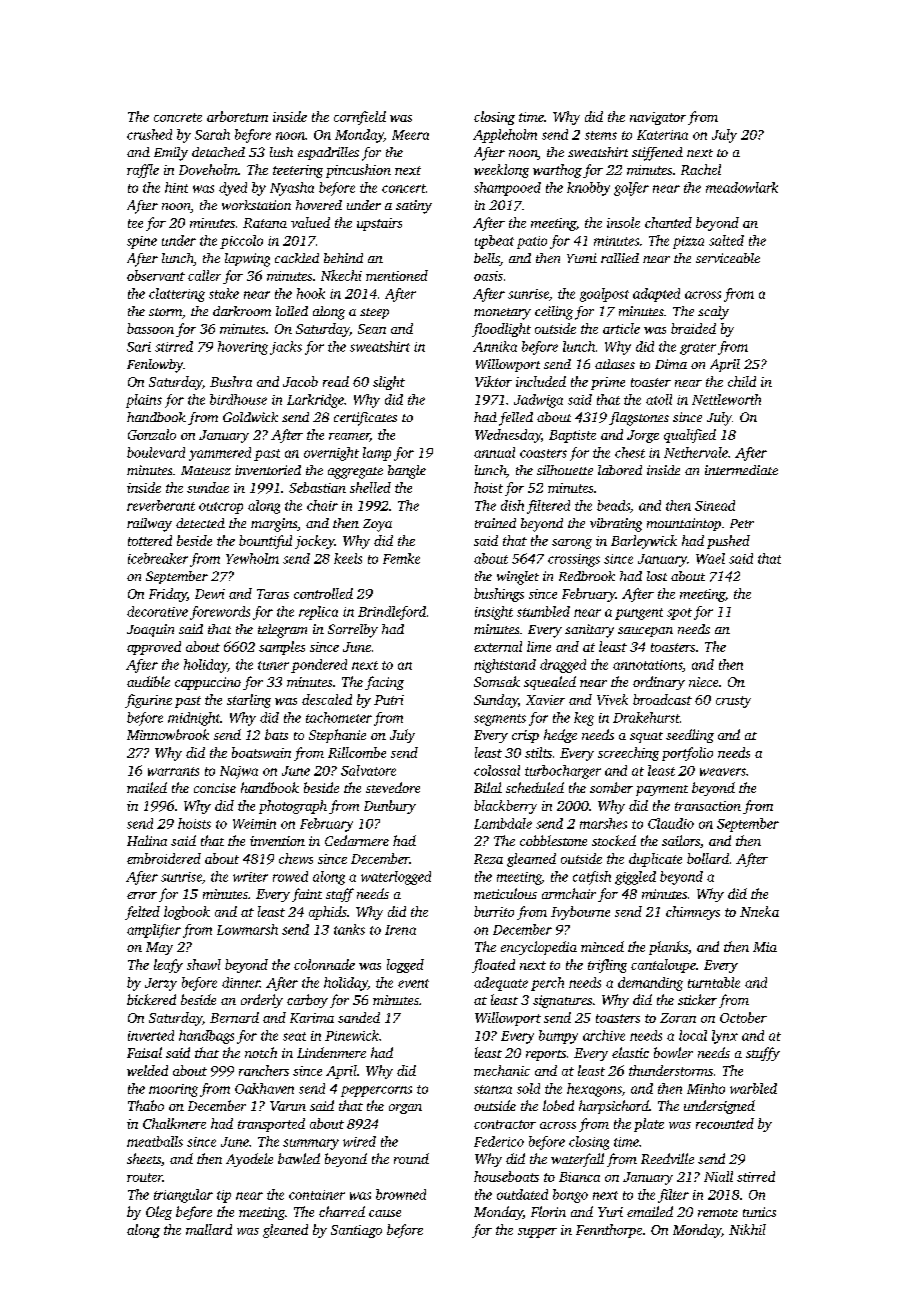  What do you see at coordinates (156, 452) in the document?
I see `boulevard` at bounding box center [156, 452].
